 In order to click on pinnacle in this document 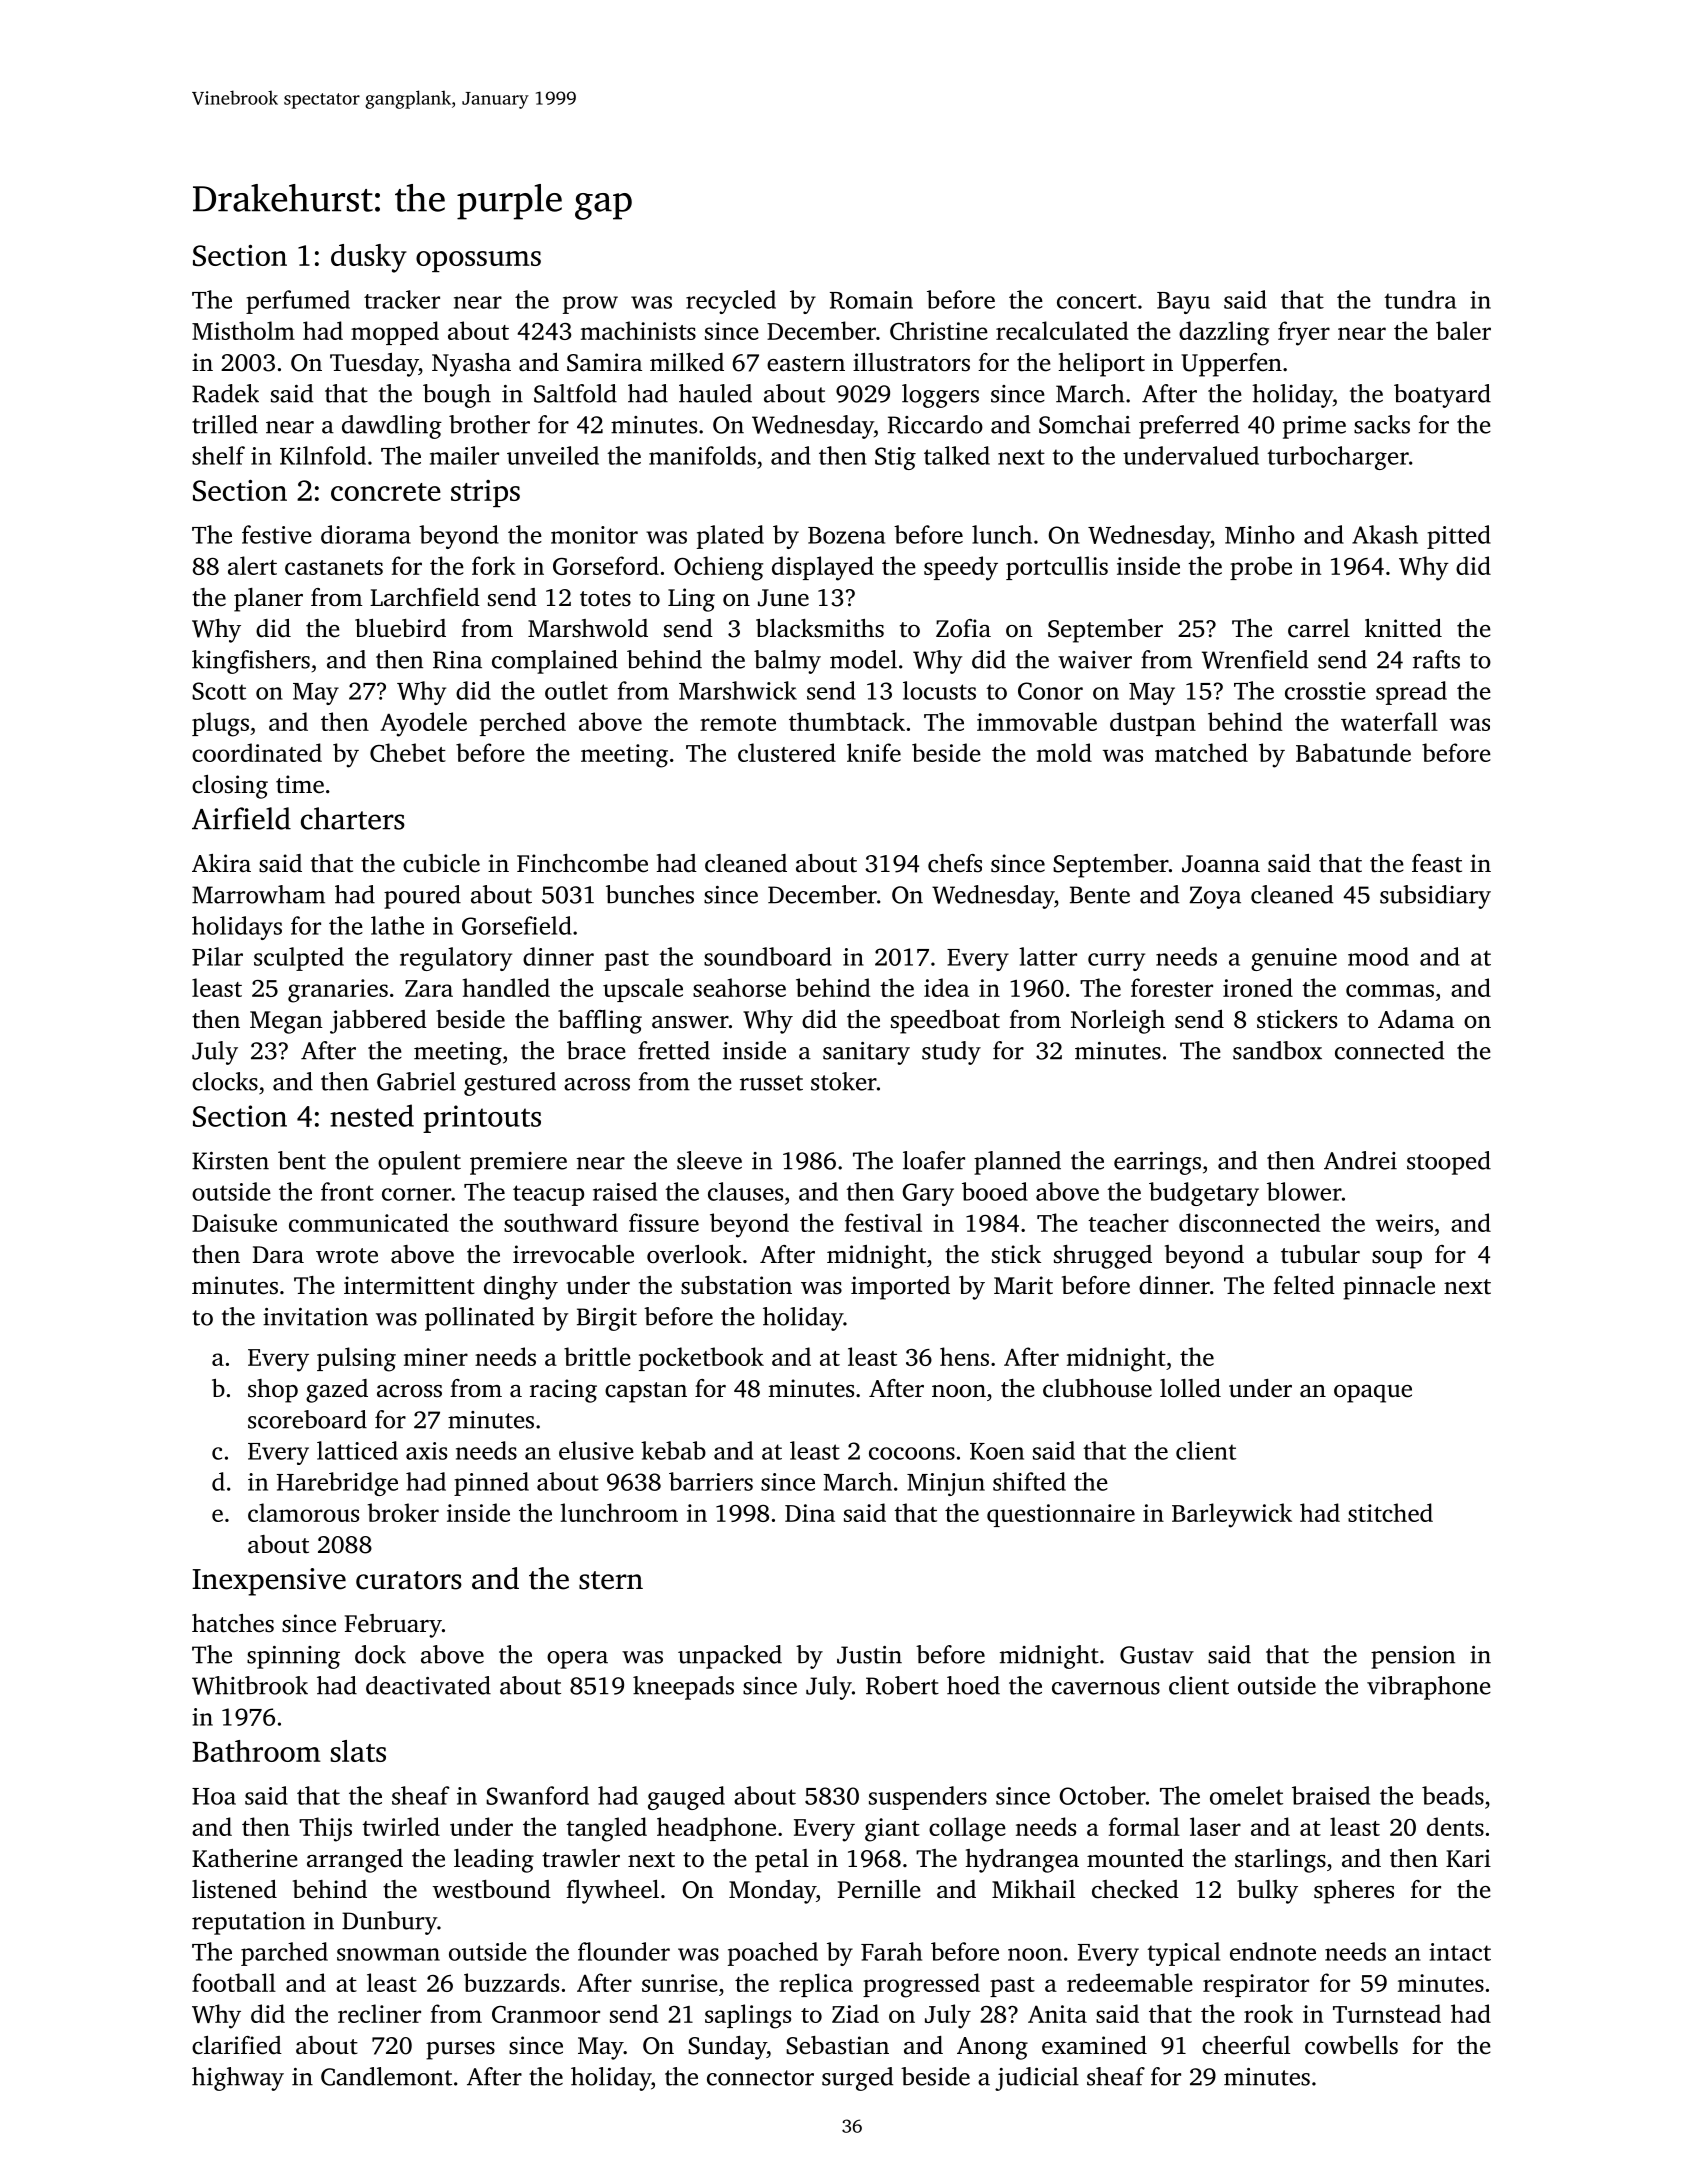, I will do `click(1389, 1288)`.
